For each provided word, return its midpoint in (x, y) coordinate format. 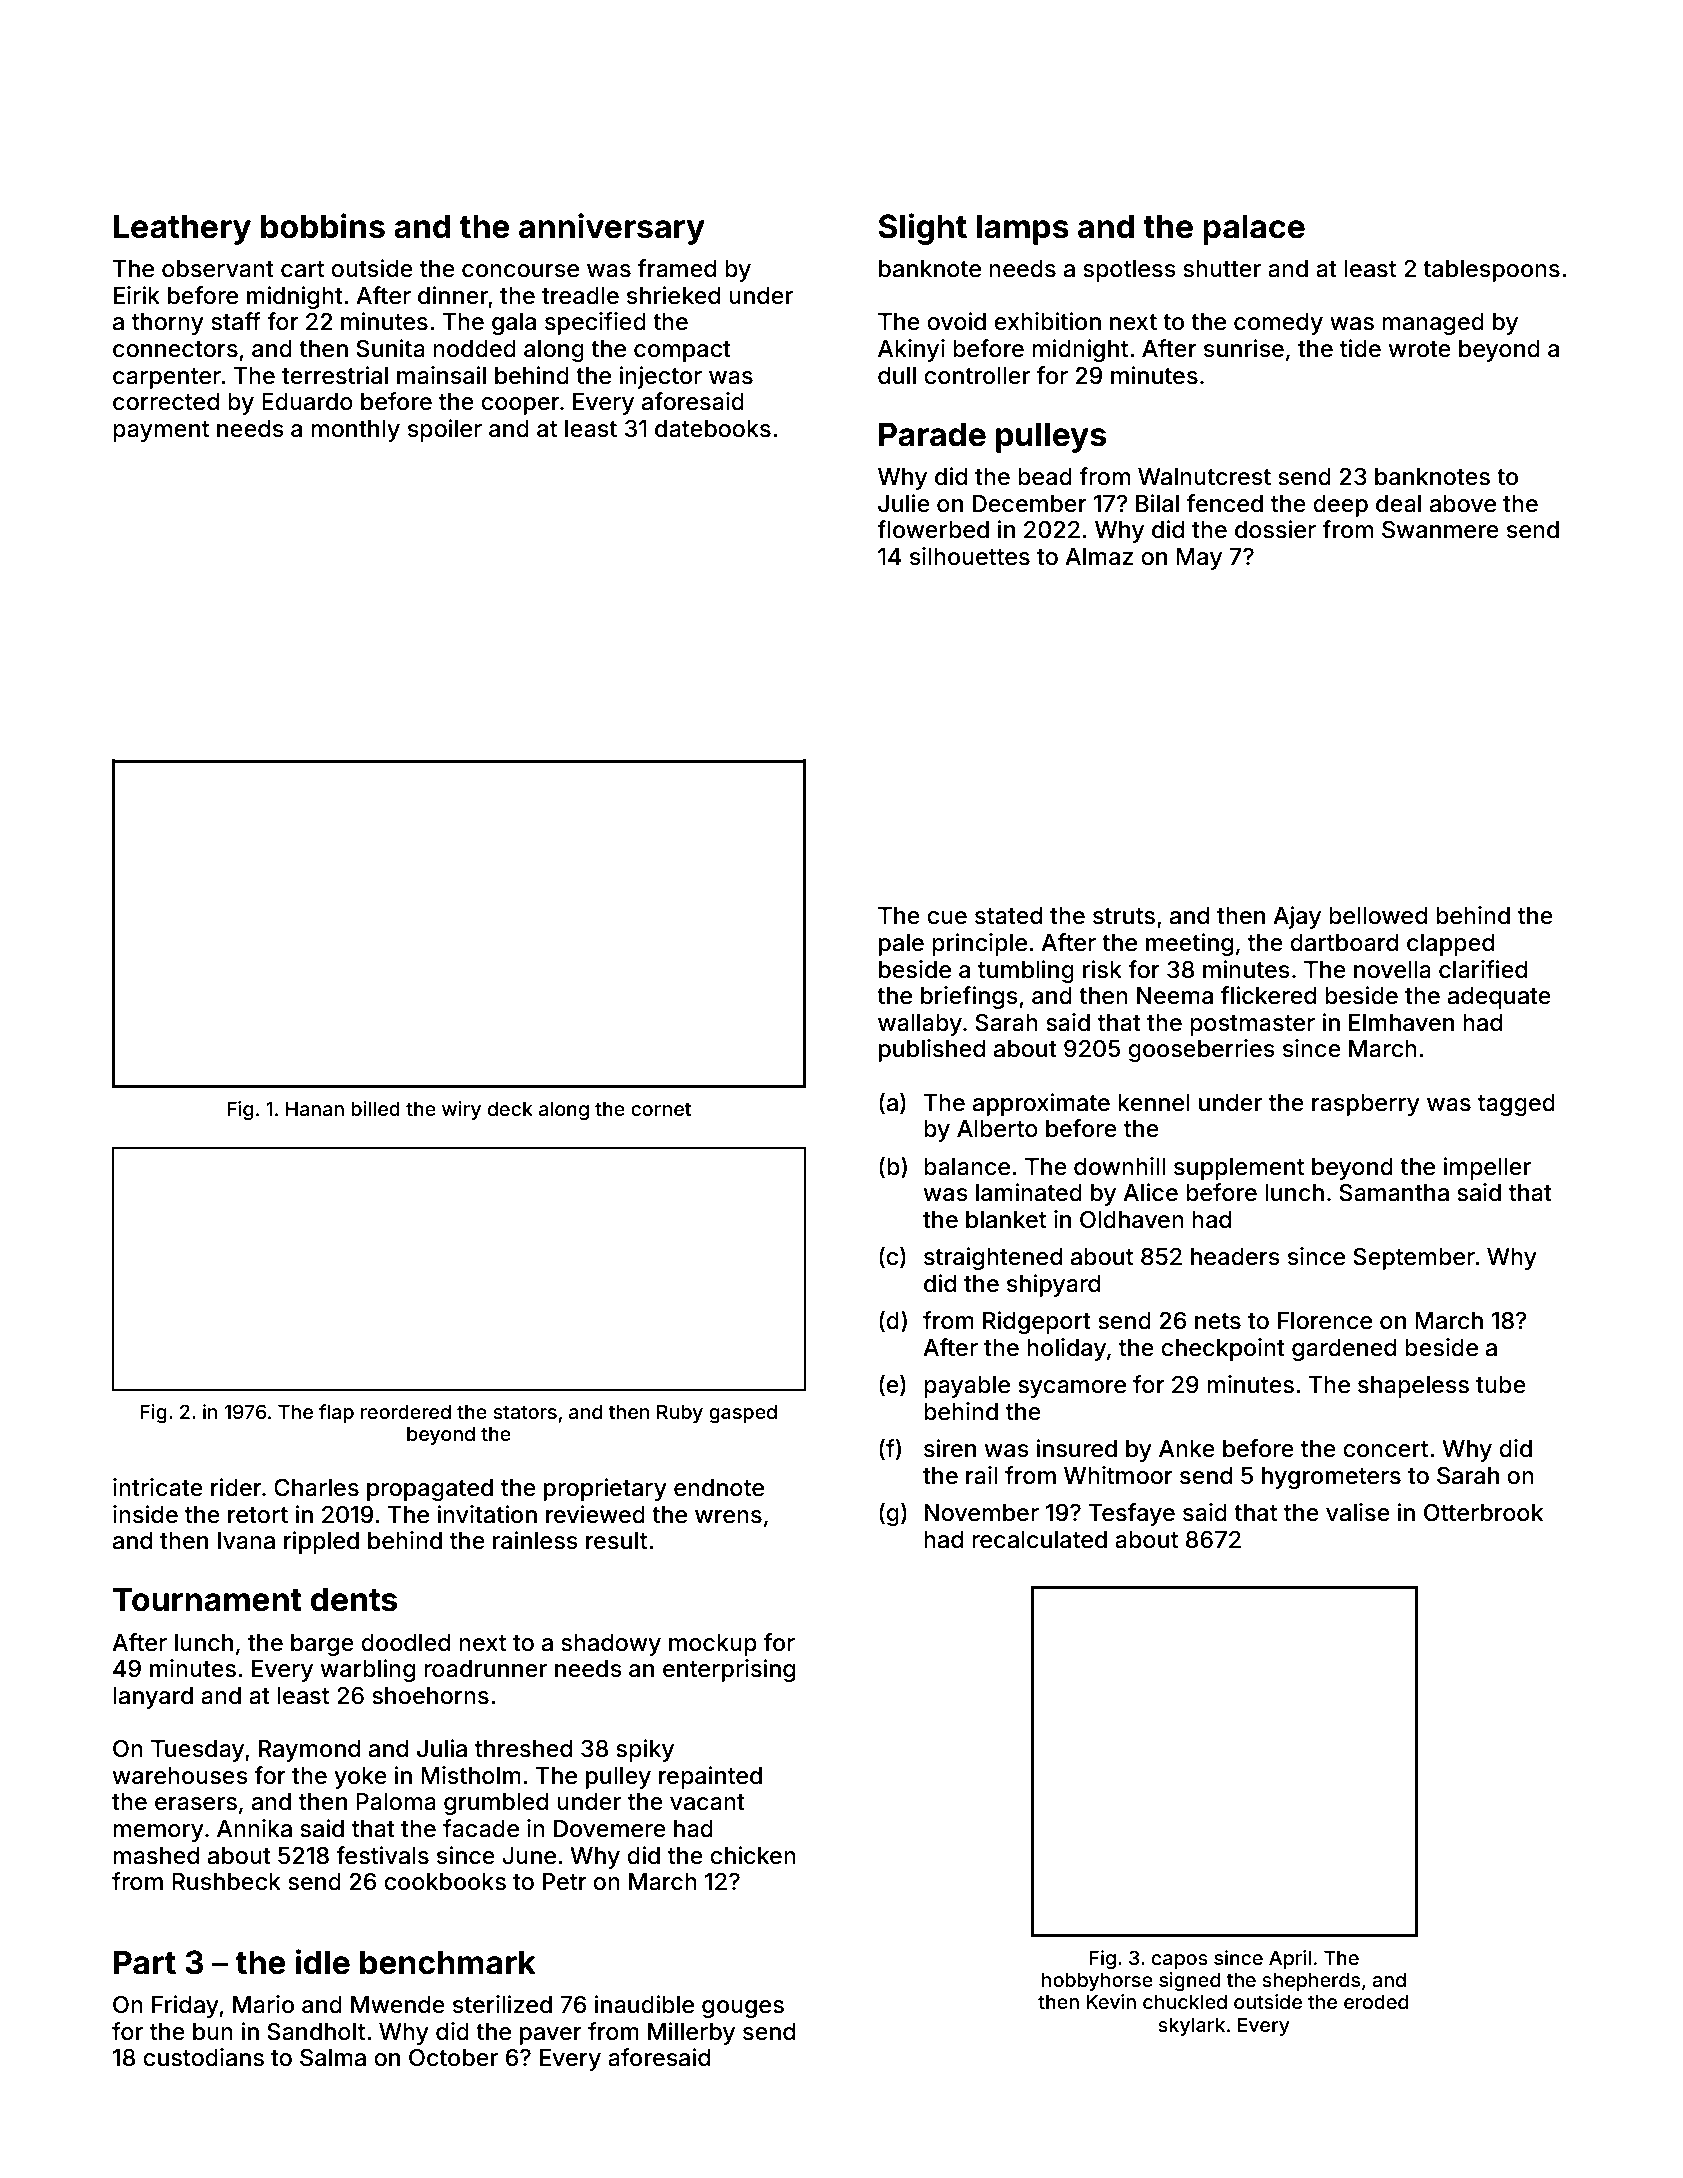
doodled (405, 1643)
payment (161, 431)
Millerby (691, 2033)
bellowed (1378, 916)
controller (977, 376)
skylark (1191, 2026)
